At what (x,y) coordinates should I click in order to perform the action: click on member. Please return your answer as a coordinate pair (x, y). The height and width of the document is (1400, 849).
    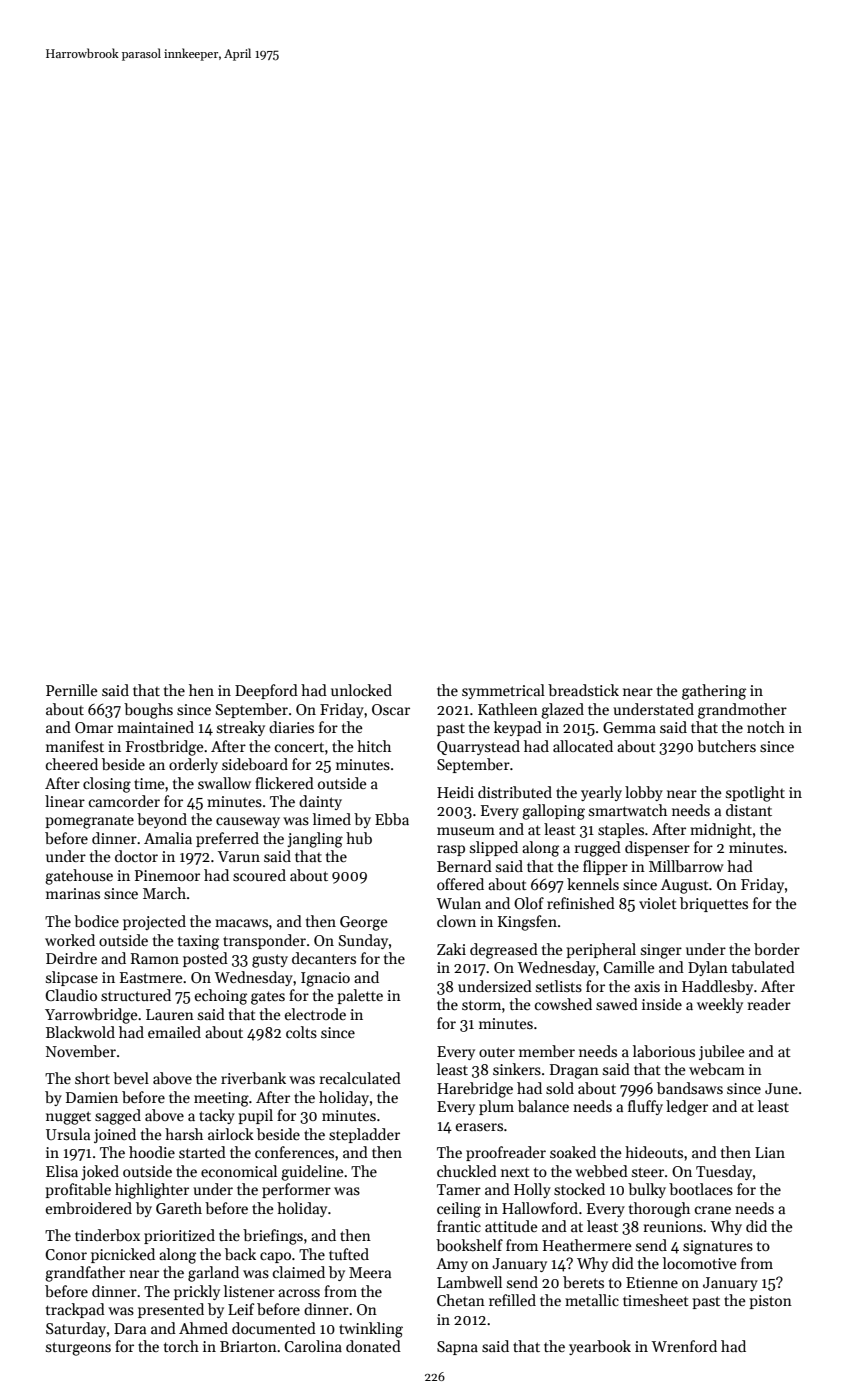
    Looking at the image, I should click on (547, 1051).
